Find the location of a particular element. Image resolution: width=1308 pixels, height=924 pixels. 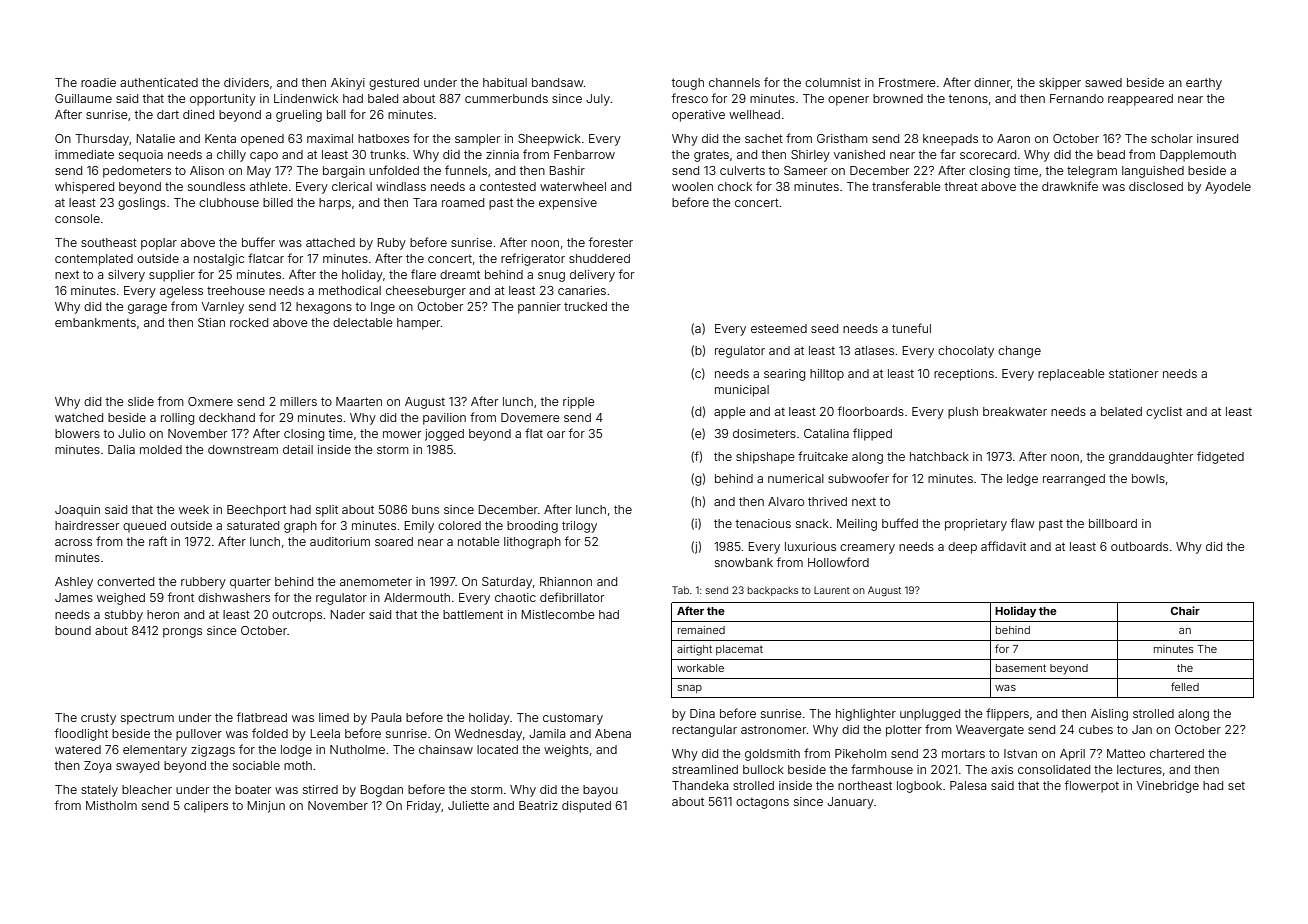

Akinyi is located at coordinates (348, 84).
